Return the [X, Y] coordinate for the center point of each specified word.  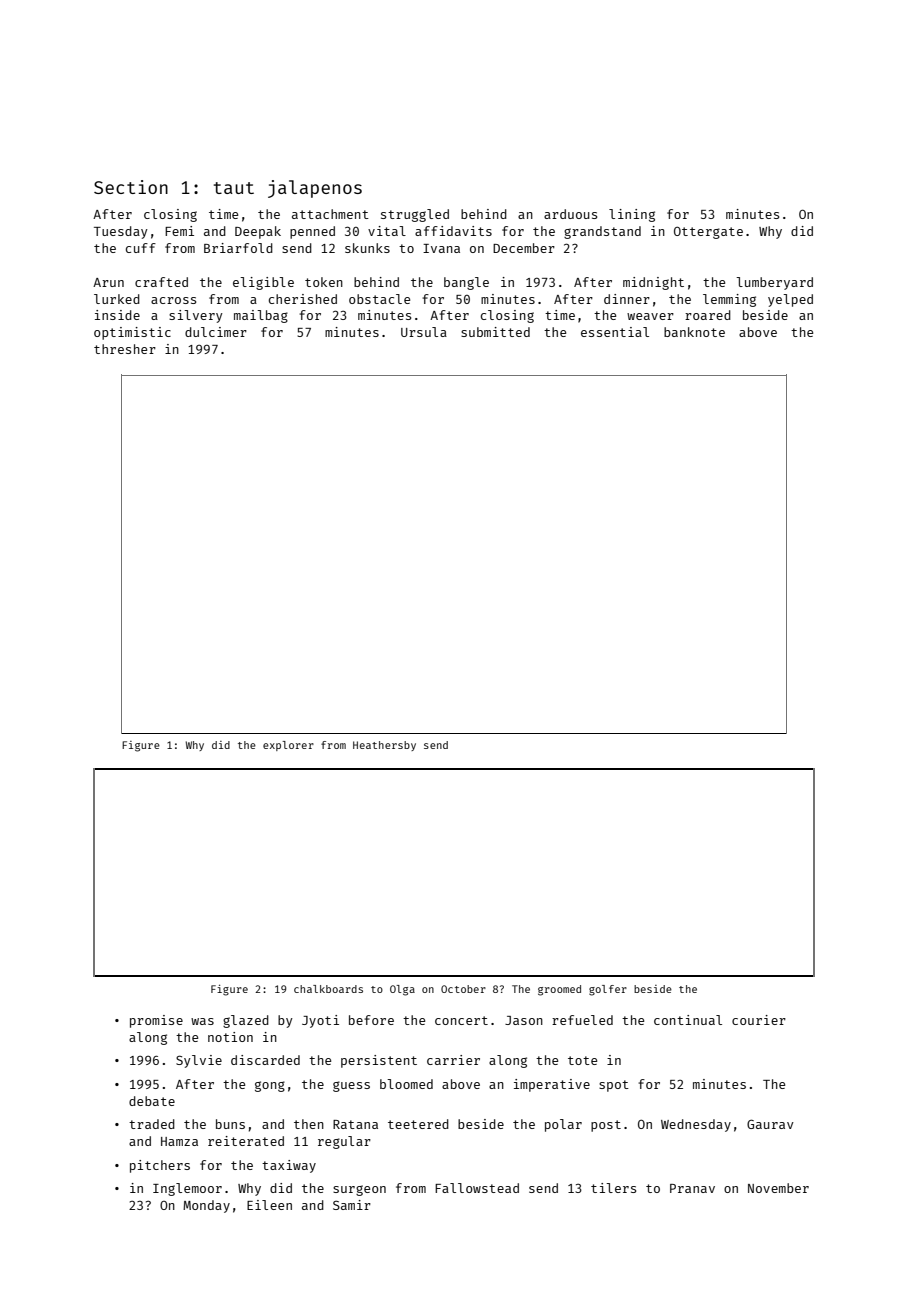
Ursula [424, 332]
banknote [694, 332]
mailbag [261, 316]
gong [270, 1086]
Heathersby [384, 746]
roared [708, 315]
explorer [288, 746]
